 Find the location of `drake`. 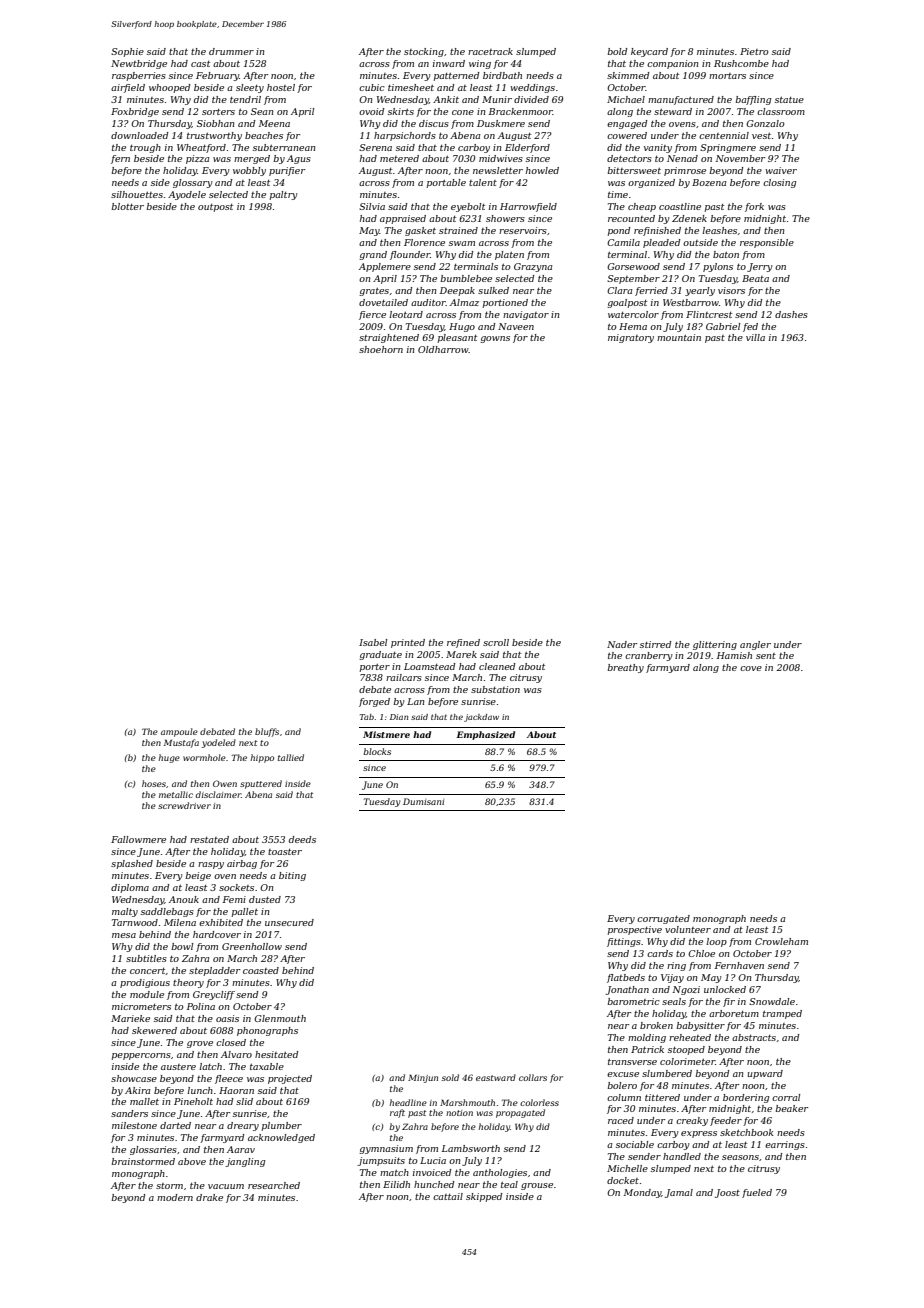

drake is located at coordinates (209, 1197).
